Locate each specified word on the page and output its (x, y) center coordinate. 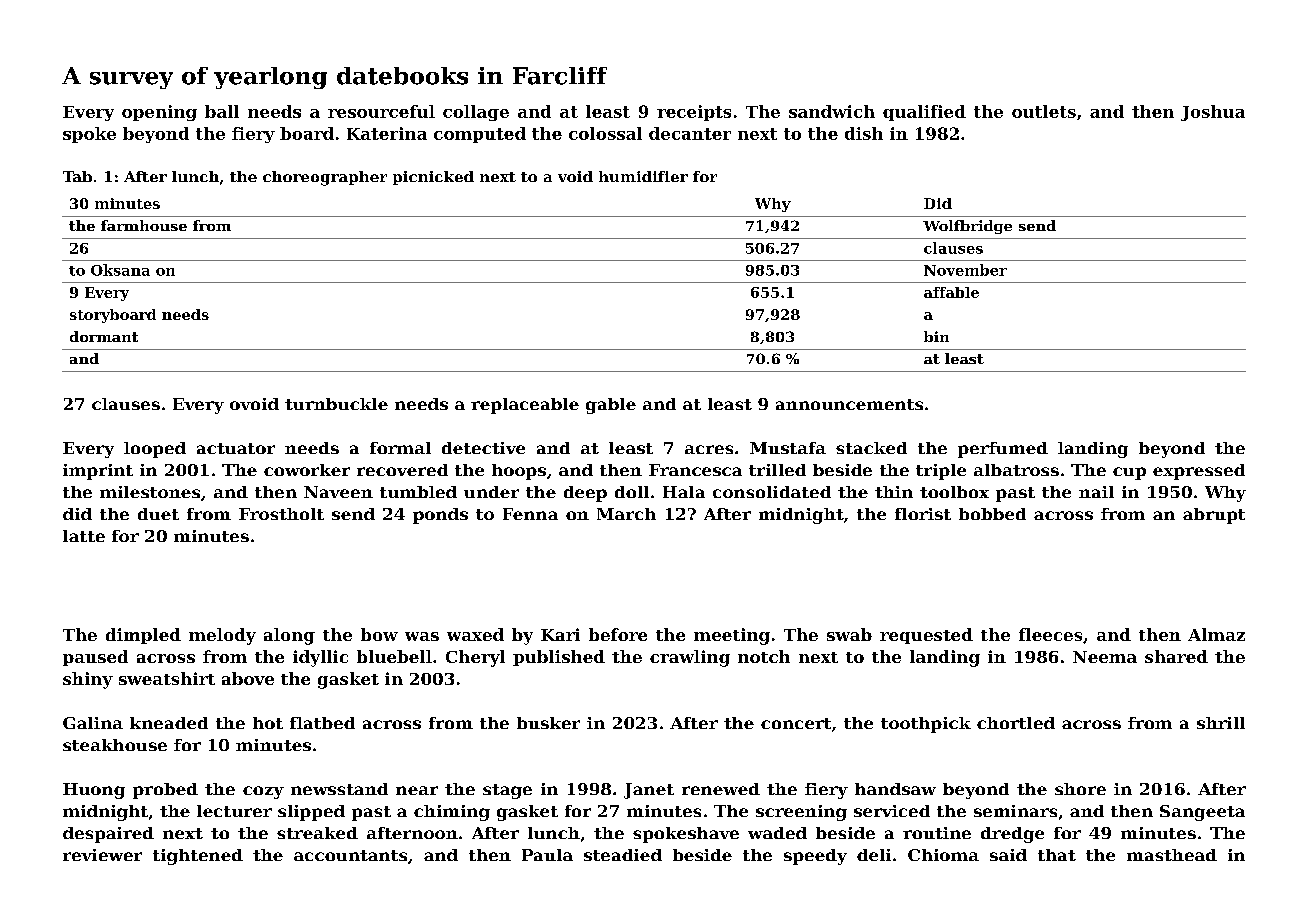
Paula (547, 855)
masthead (1172, 855)
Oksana (120, 270)
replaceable (525, 406)
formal (400, 448)
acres (709, 449)
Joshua (1213, 113)
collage (476, 113)
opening (159, 113)
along (289, 636)
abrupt (1214, 516)
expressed (1199, 472)
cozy (263, 792)
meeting (732, 636)
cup (1129, 473)
